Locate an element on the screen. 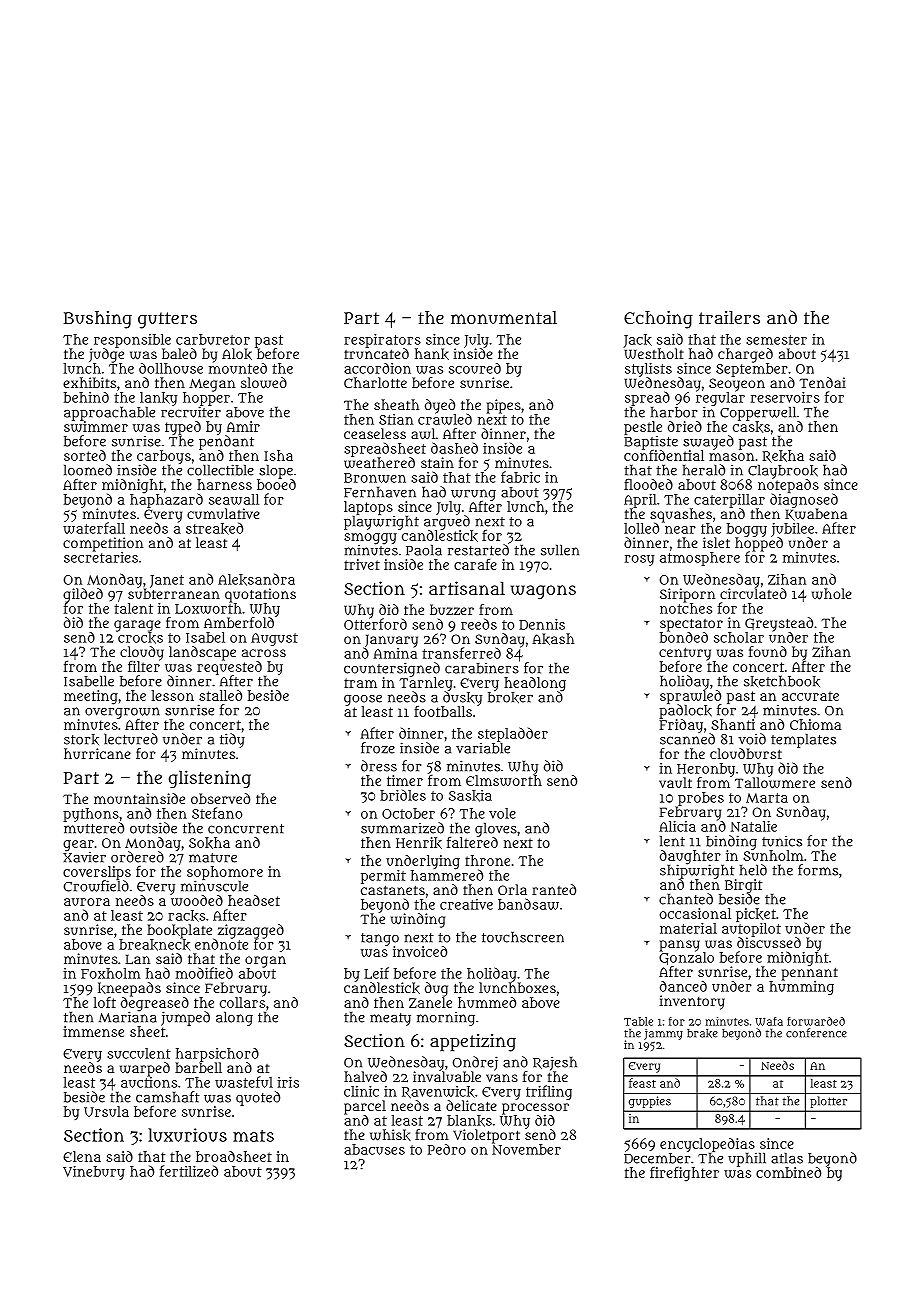 This screenshot has height=1308, width=924. monumental is located at coordinates (504, 317).
